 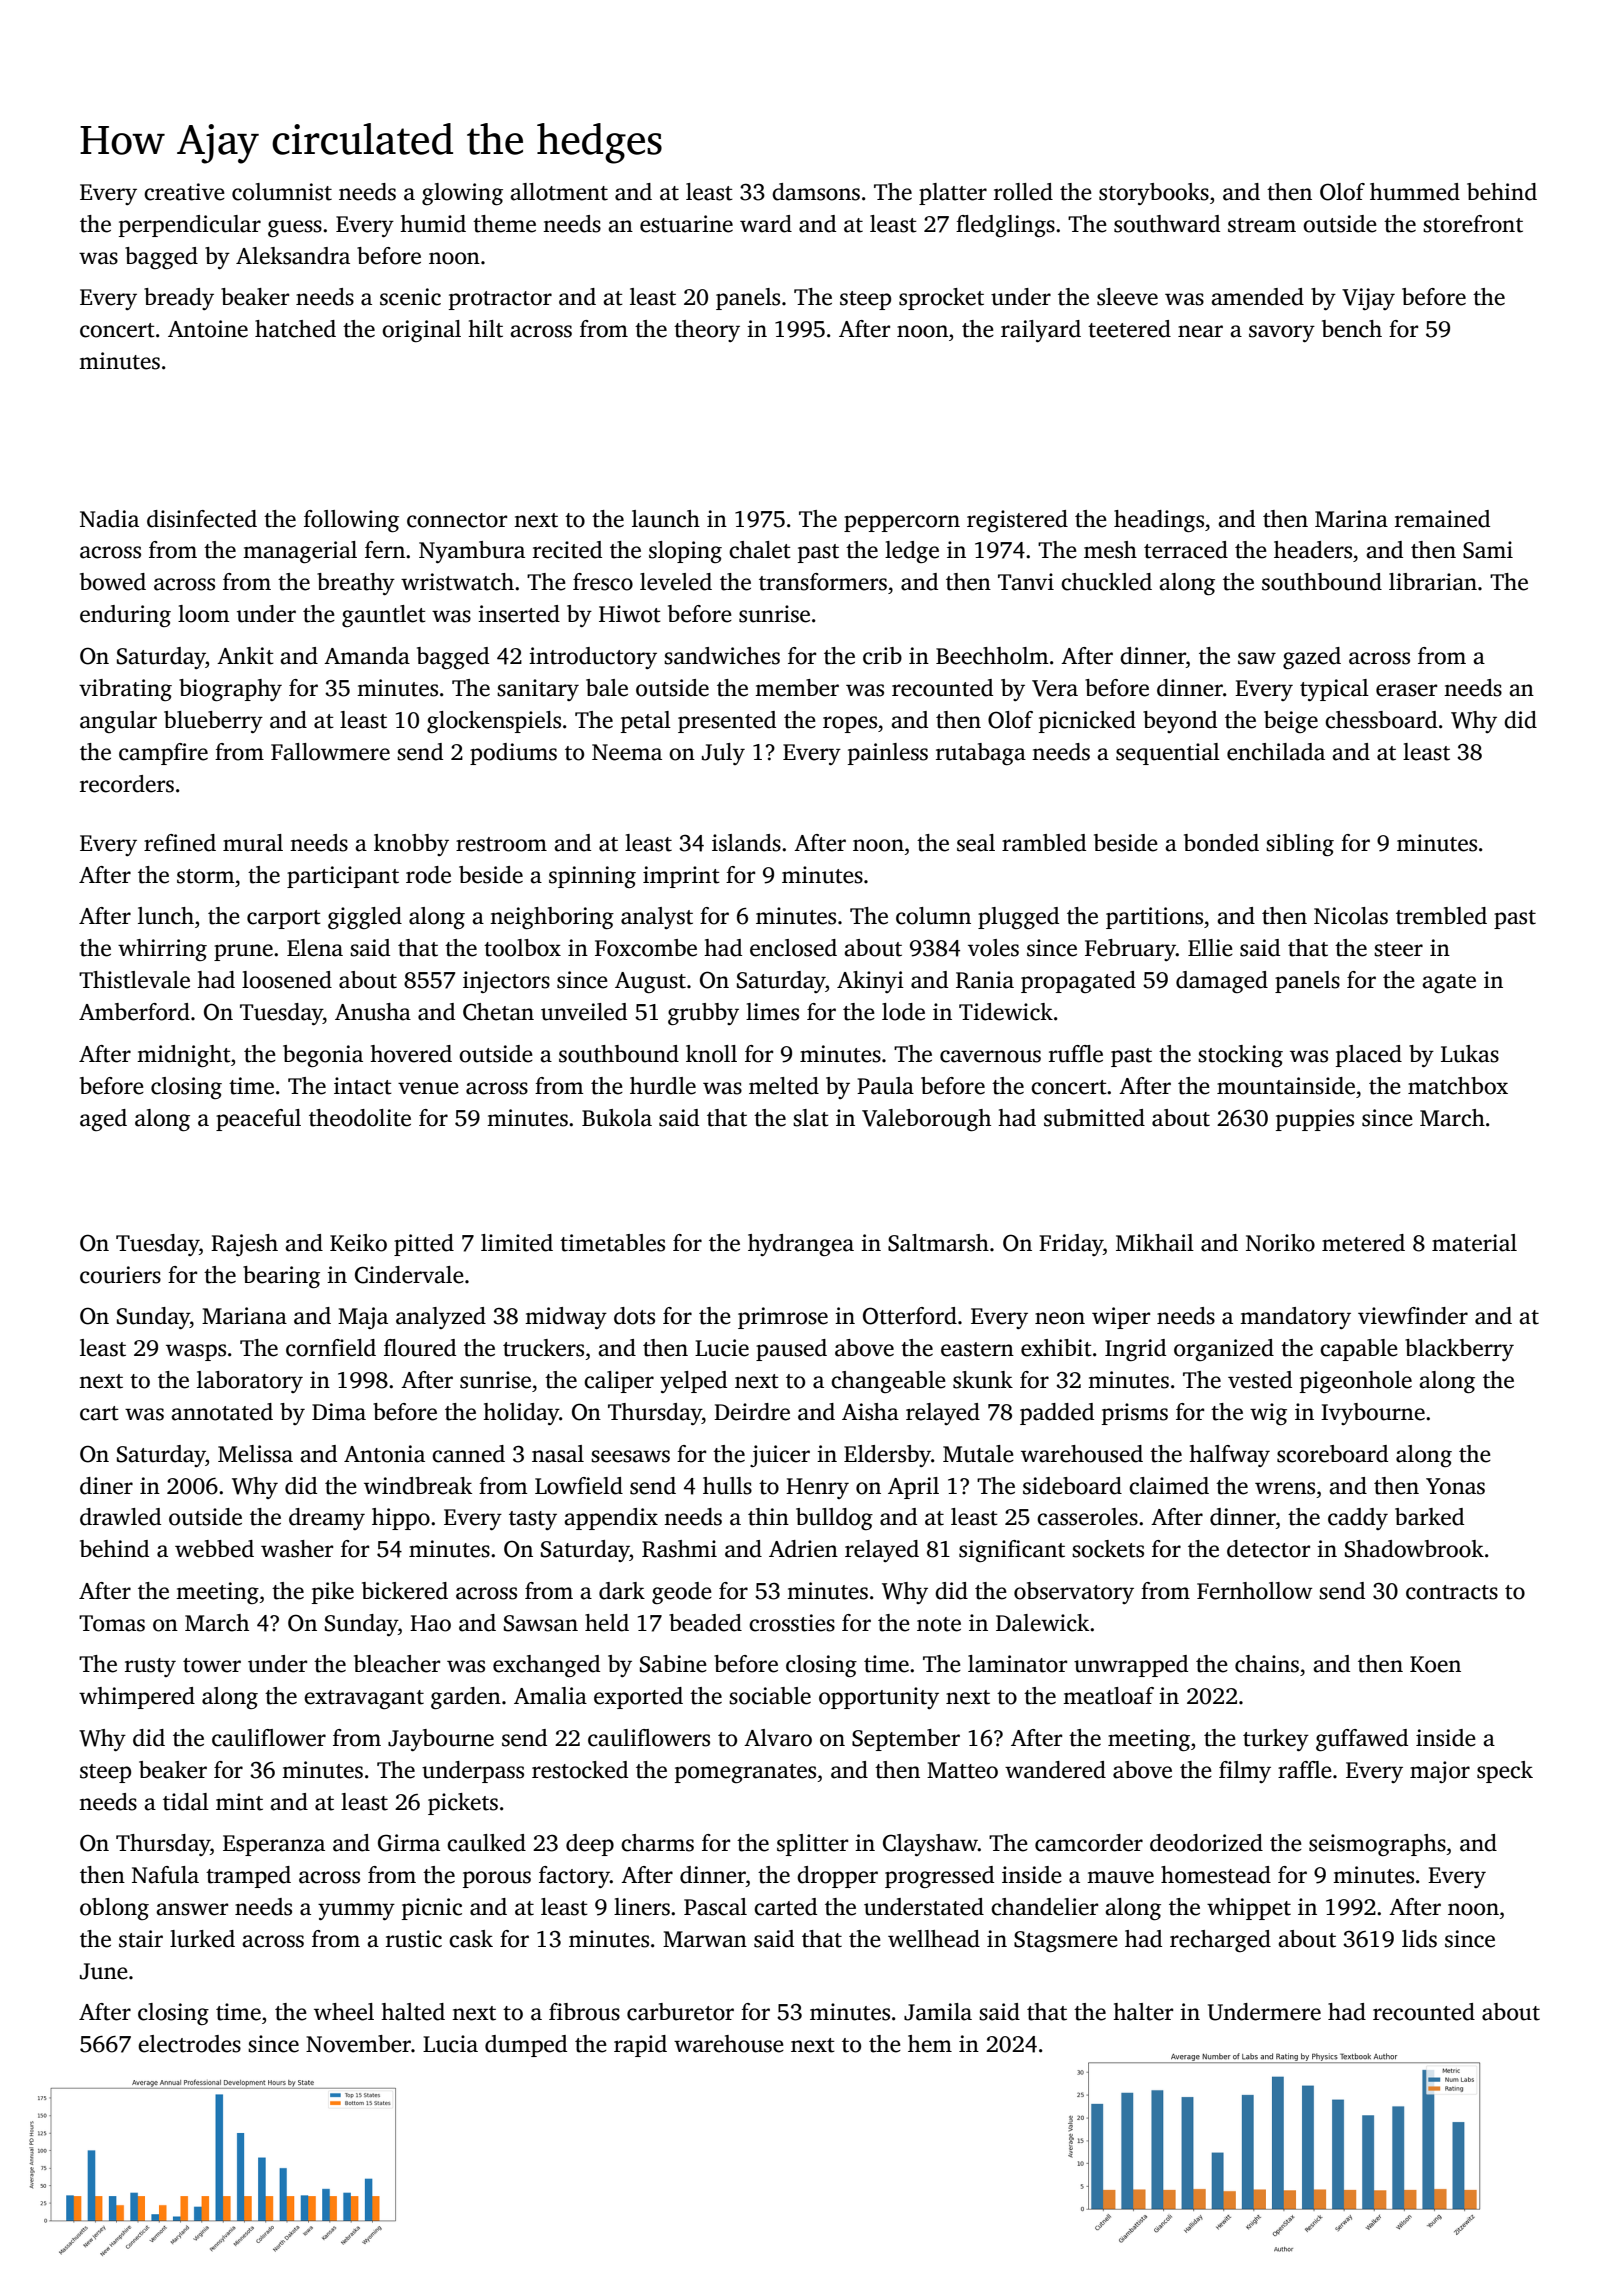 I want to click on hurdle, so click(x=663, y=1086).
